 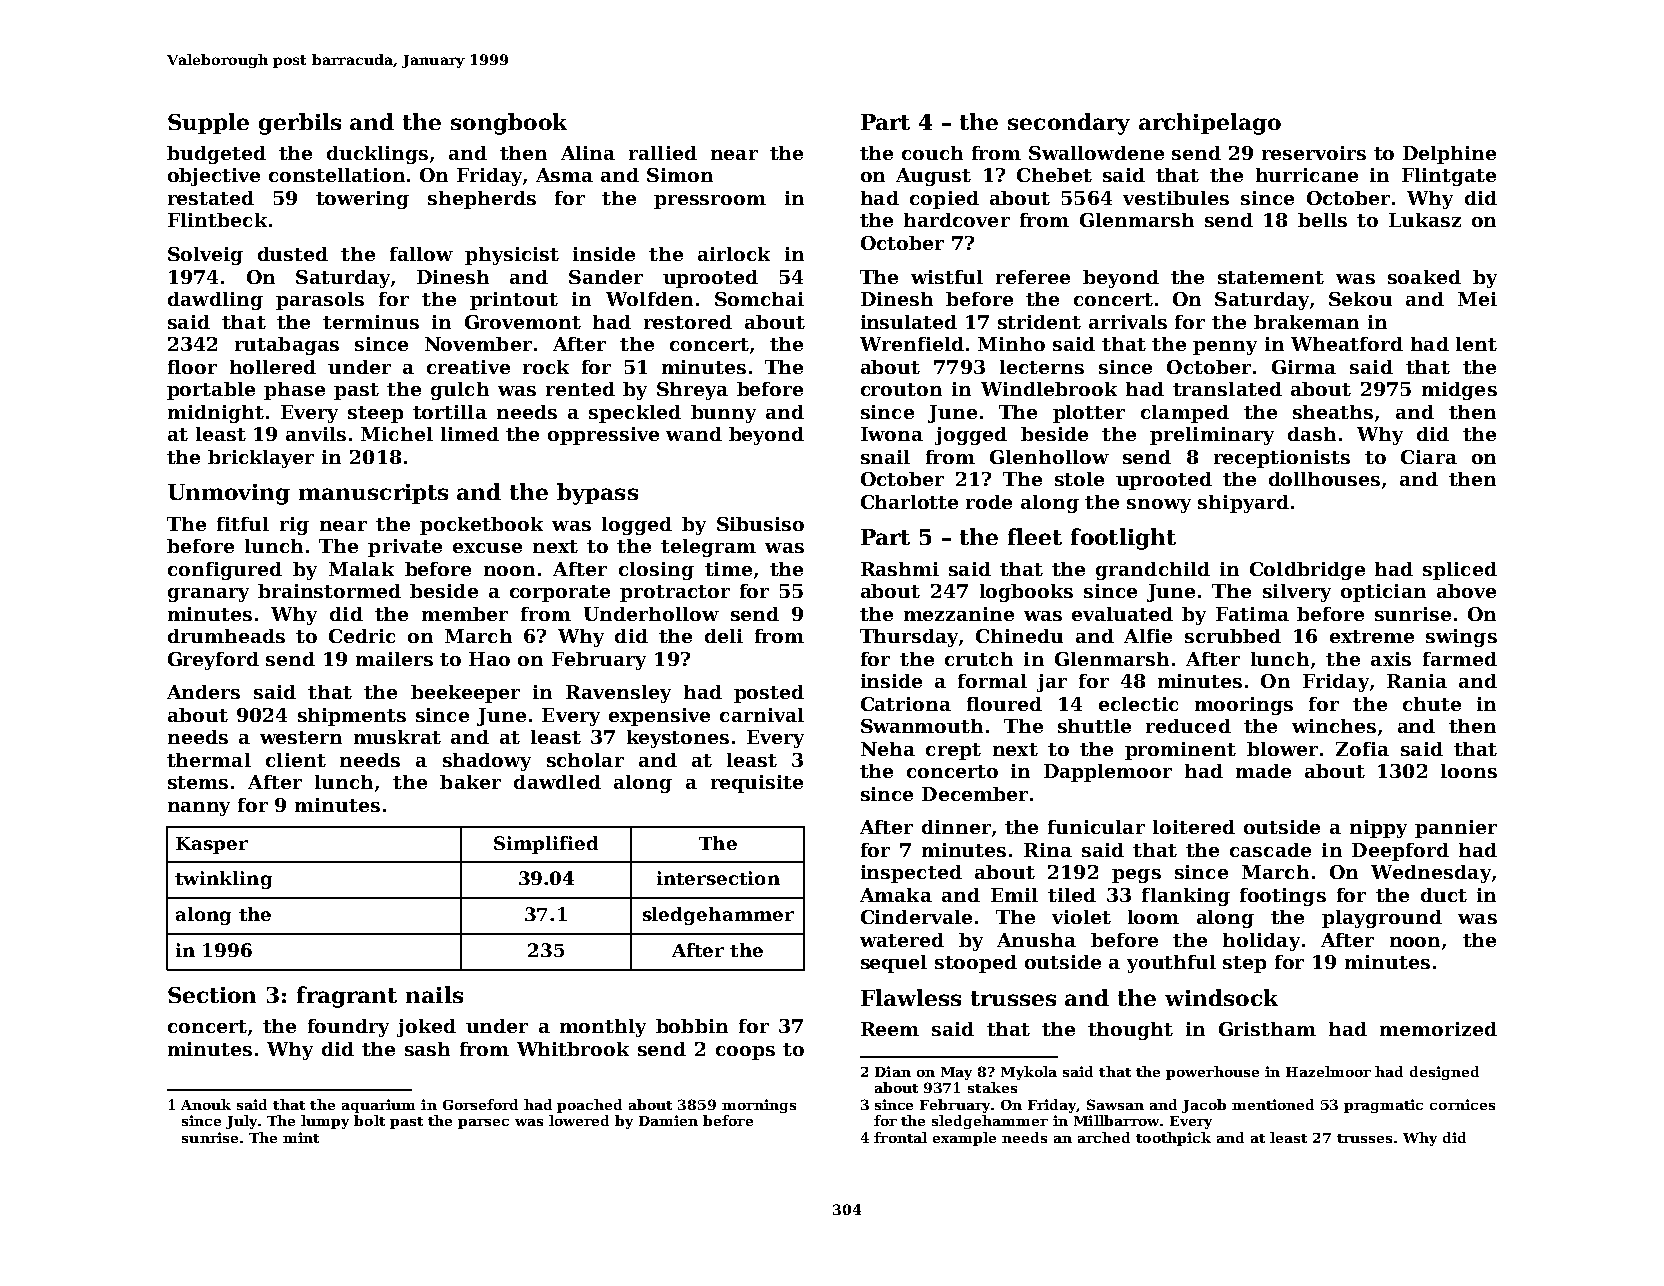 What do you see at coordinates (1459, 391) in the screenshot?
I see `midges` at bounding box center [1459, 391].
